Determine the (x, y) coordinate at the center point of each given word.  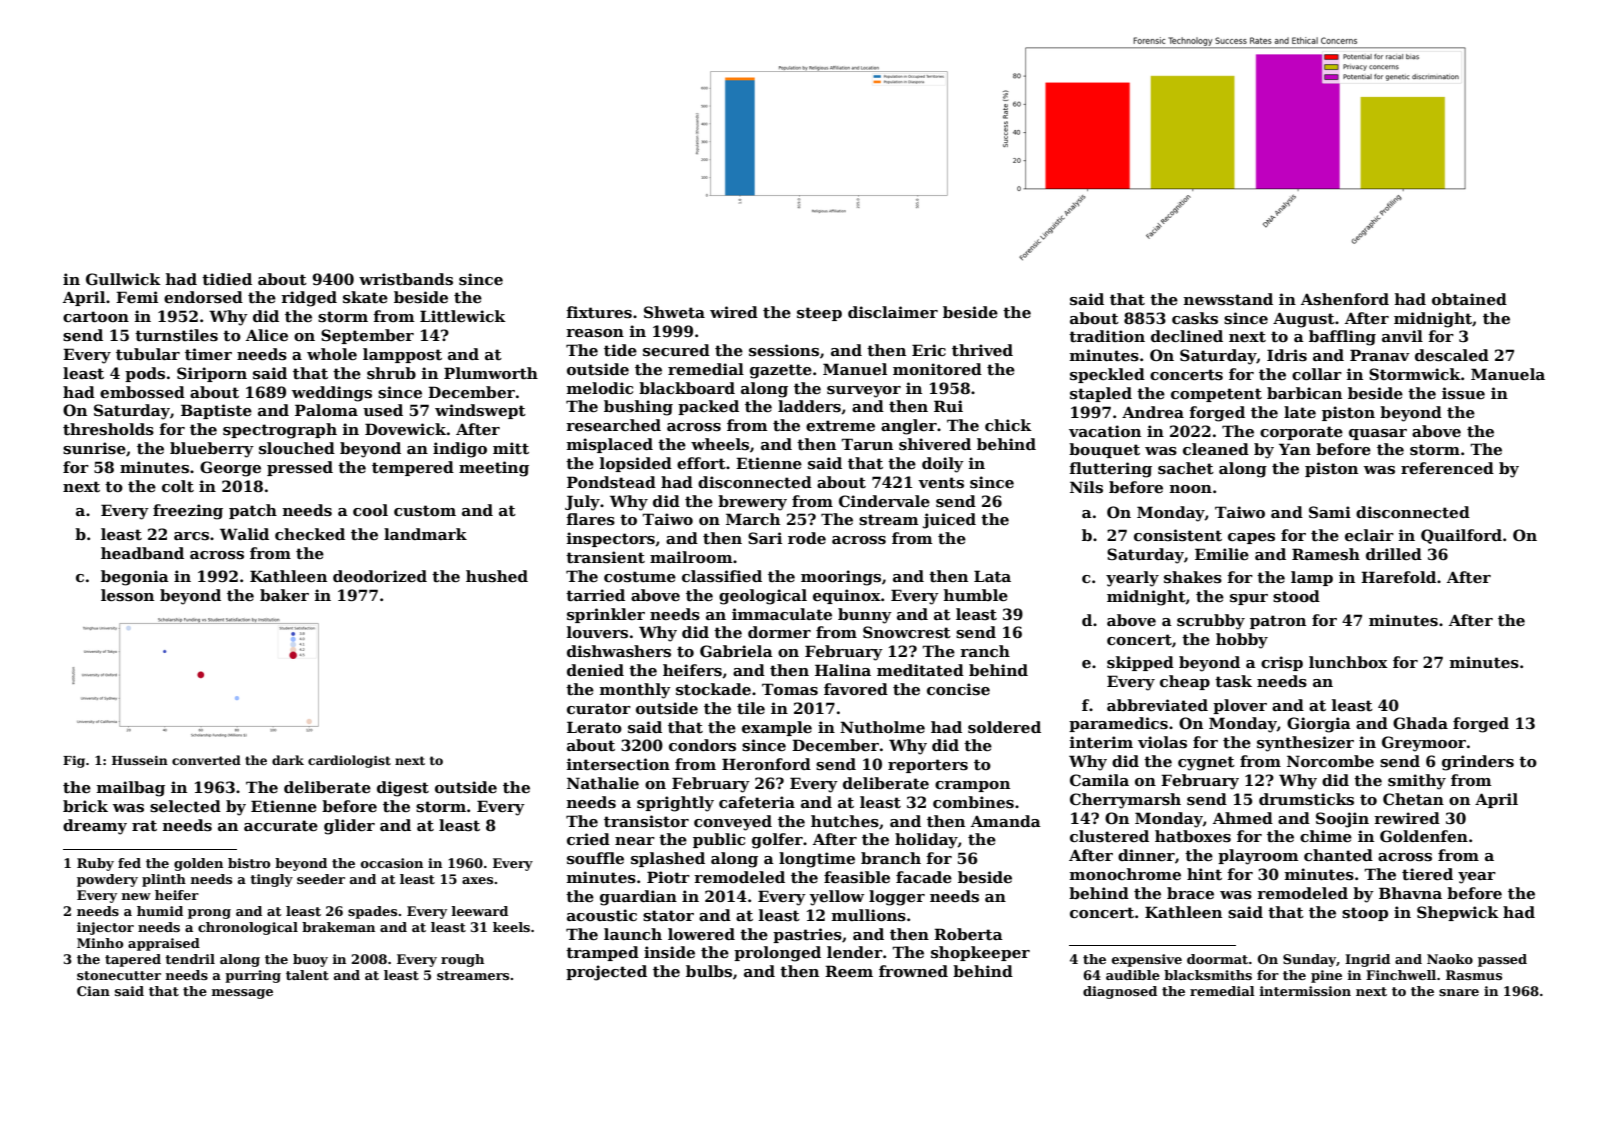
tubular (148, 354)
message (242, 994)
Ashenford (1345, 299)
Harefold (1398, 577)
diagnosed (1120, 992)
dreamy (95, 827)
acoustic (602, 915)
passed (1502, 960)
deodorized (380, 576)
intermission (1305, 991)
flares (590, 519)
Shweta (674, 312)
